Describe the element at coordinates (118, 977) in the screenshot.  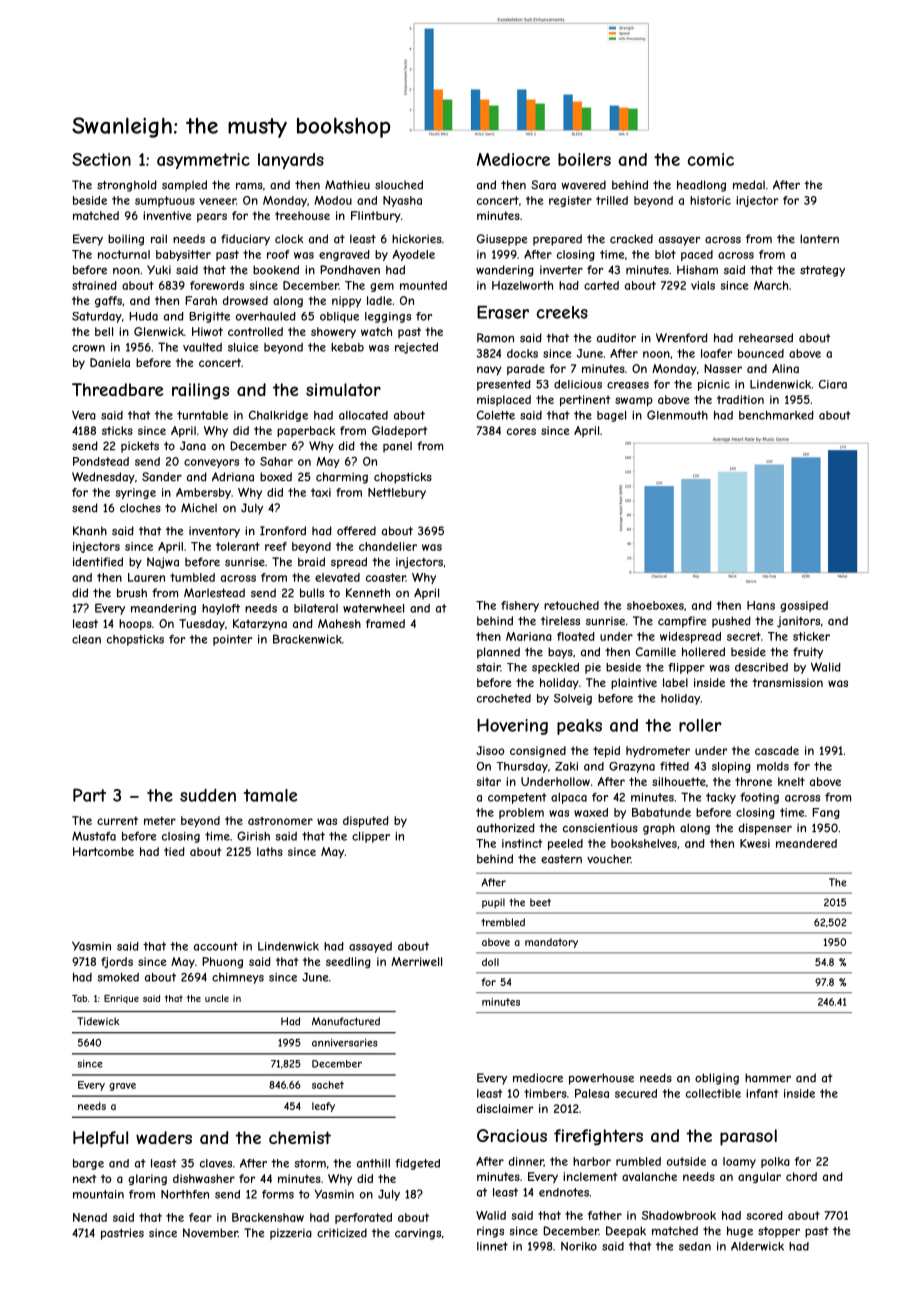
I see `smoked` at that location.
